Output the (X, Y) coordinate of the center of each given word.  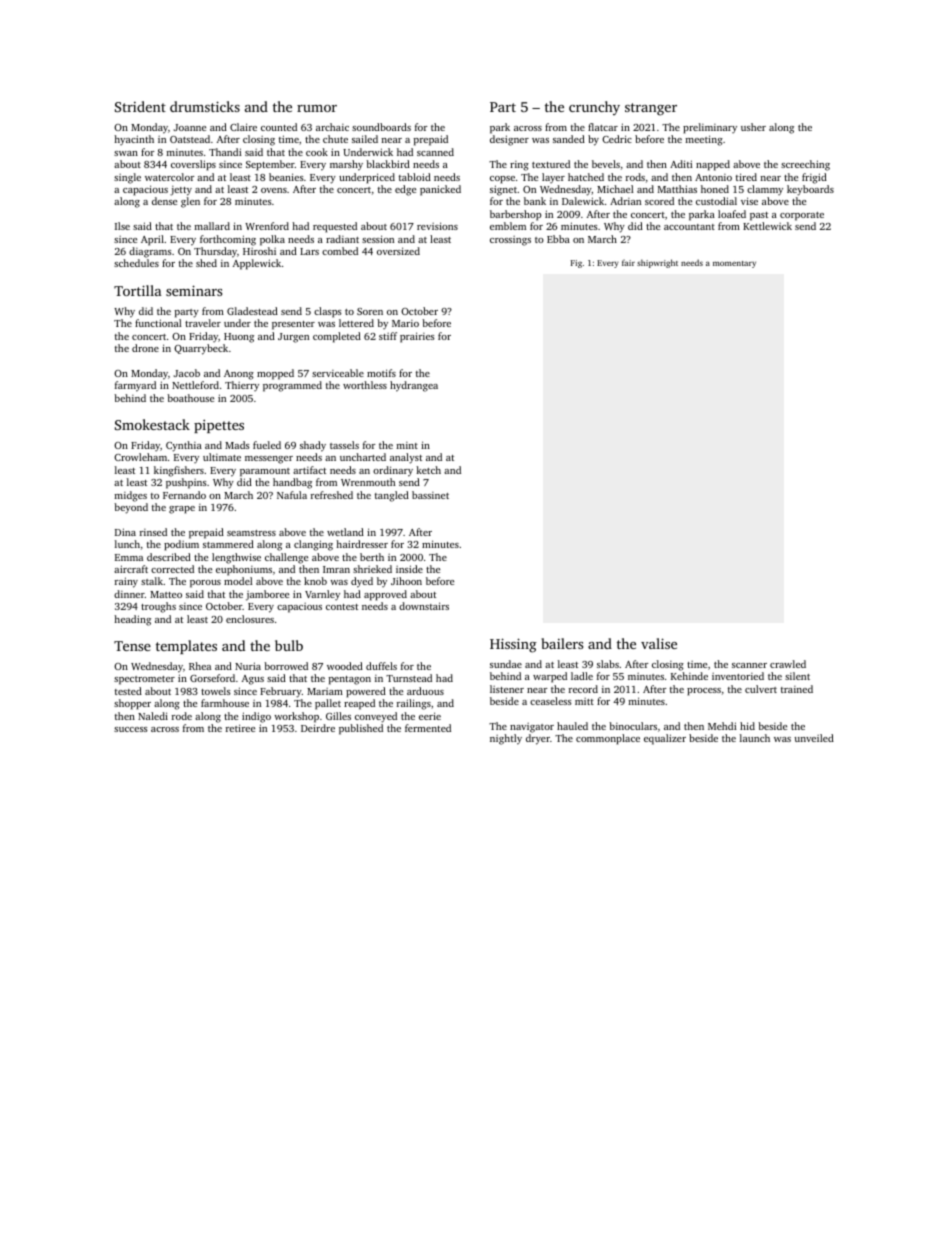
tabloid (415, 177)
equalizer (665, 739)
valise (659, 643)
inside (409, 569)
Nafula (292, 495)
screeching (805, 165)
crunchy (594, 108)
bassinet (430, 495)
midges (131, 496)
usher (753, 127)
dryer (538, 739)
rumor (317, 108)
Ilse (122, 226)
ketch (428, 470)
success (131, 729)
